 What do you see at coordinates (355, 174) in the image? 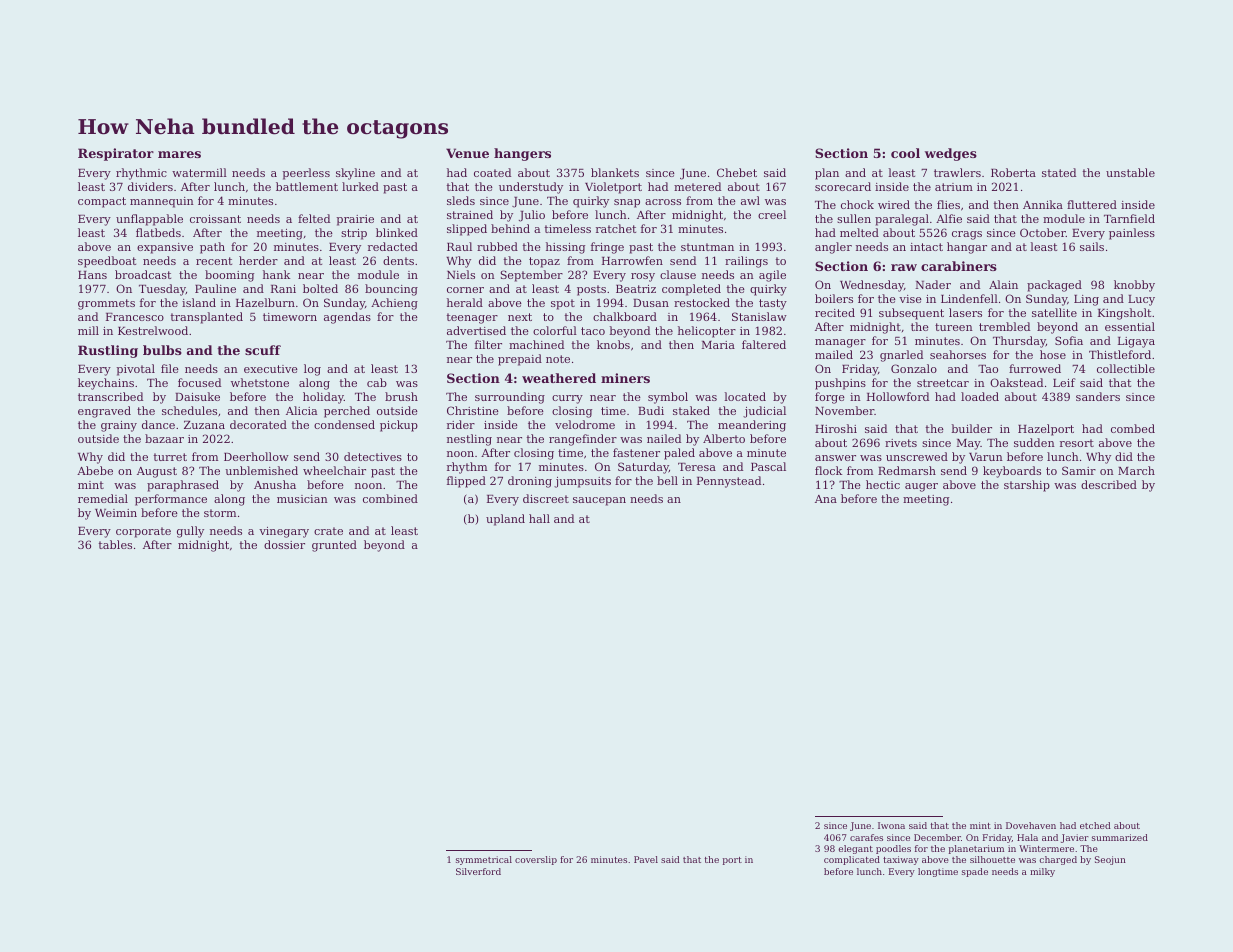
I see `skyline` at bounding box center [355, 174].
